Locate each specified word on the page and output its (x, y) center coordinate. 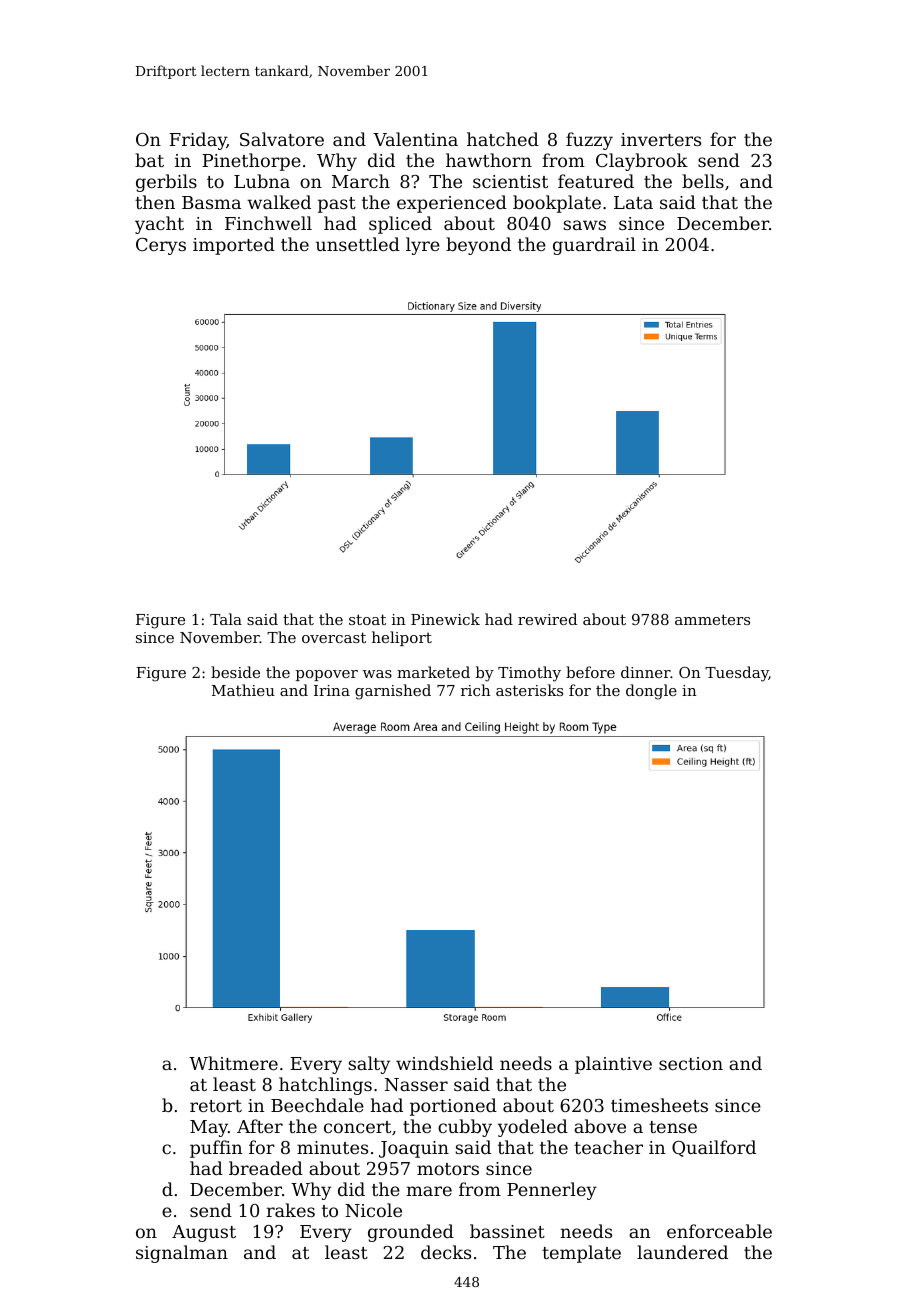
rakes (291, 1210)
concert (357, 1127)
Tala (226, 619)
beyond (478, 246)
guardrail (594, 246)
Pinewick (445, 619)
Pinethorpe (252, 162)
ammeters (712, 619)
